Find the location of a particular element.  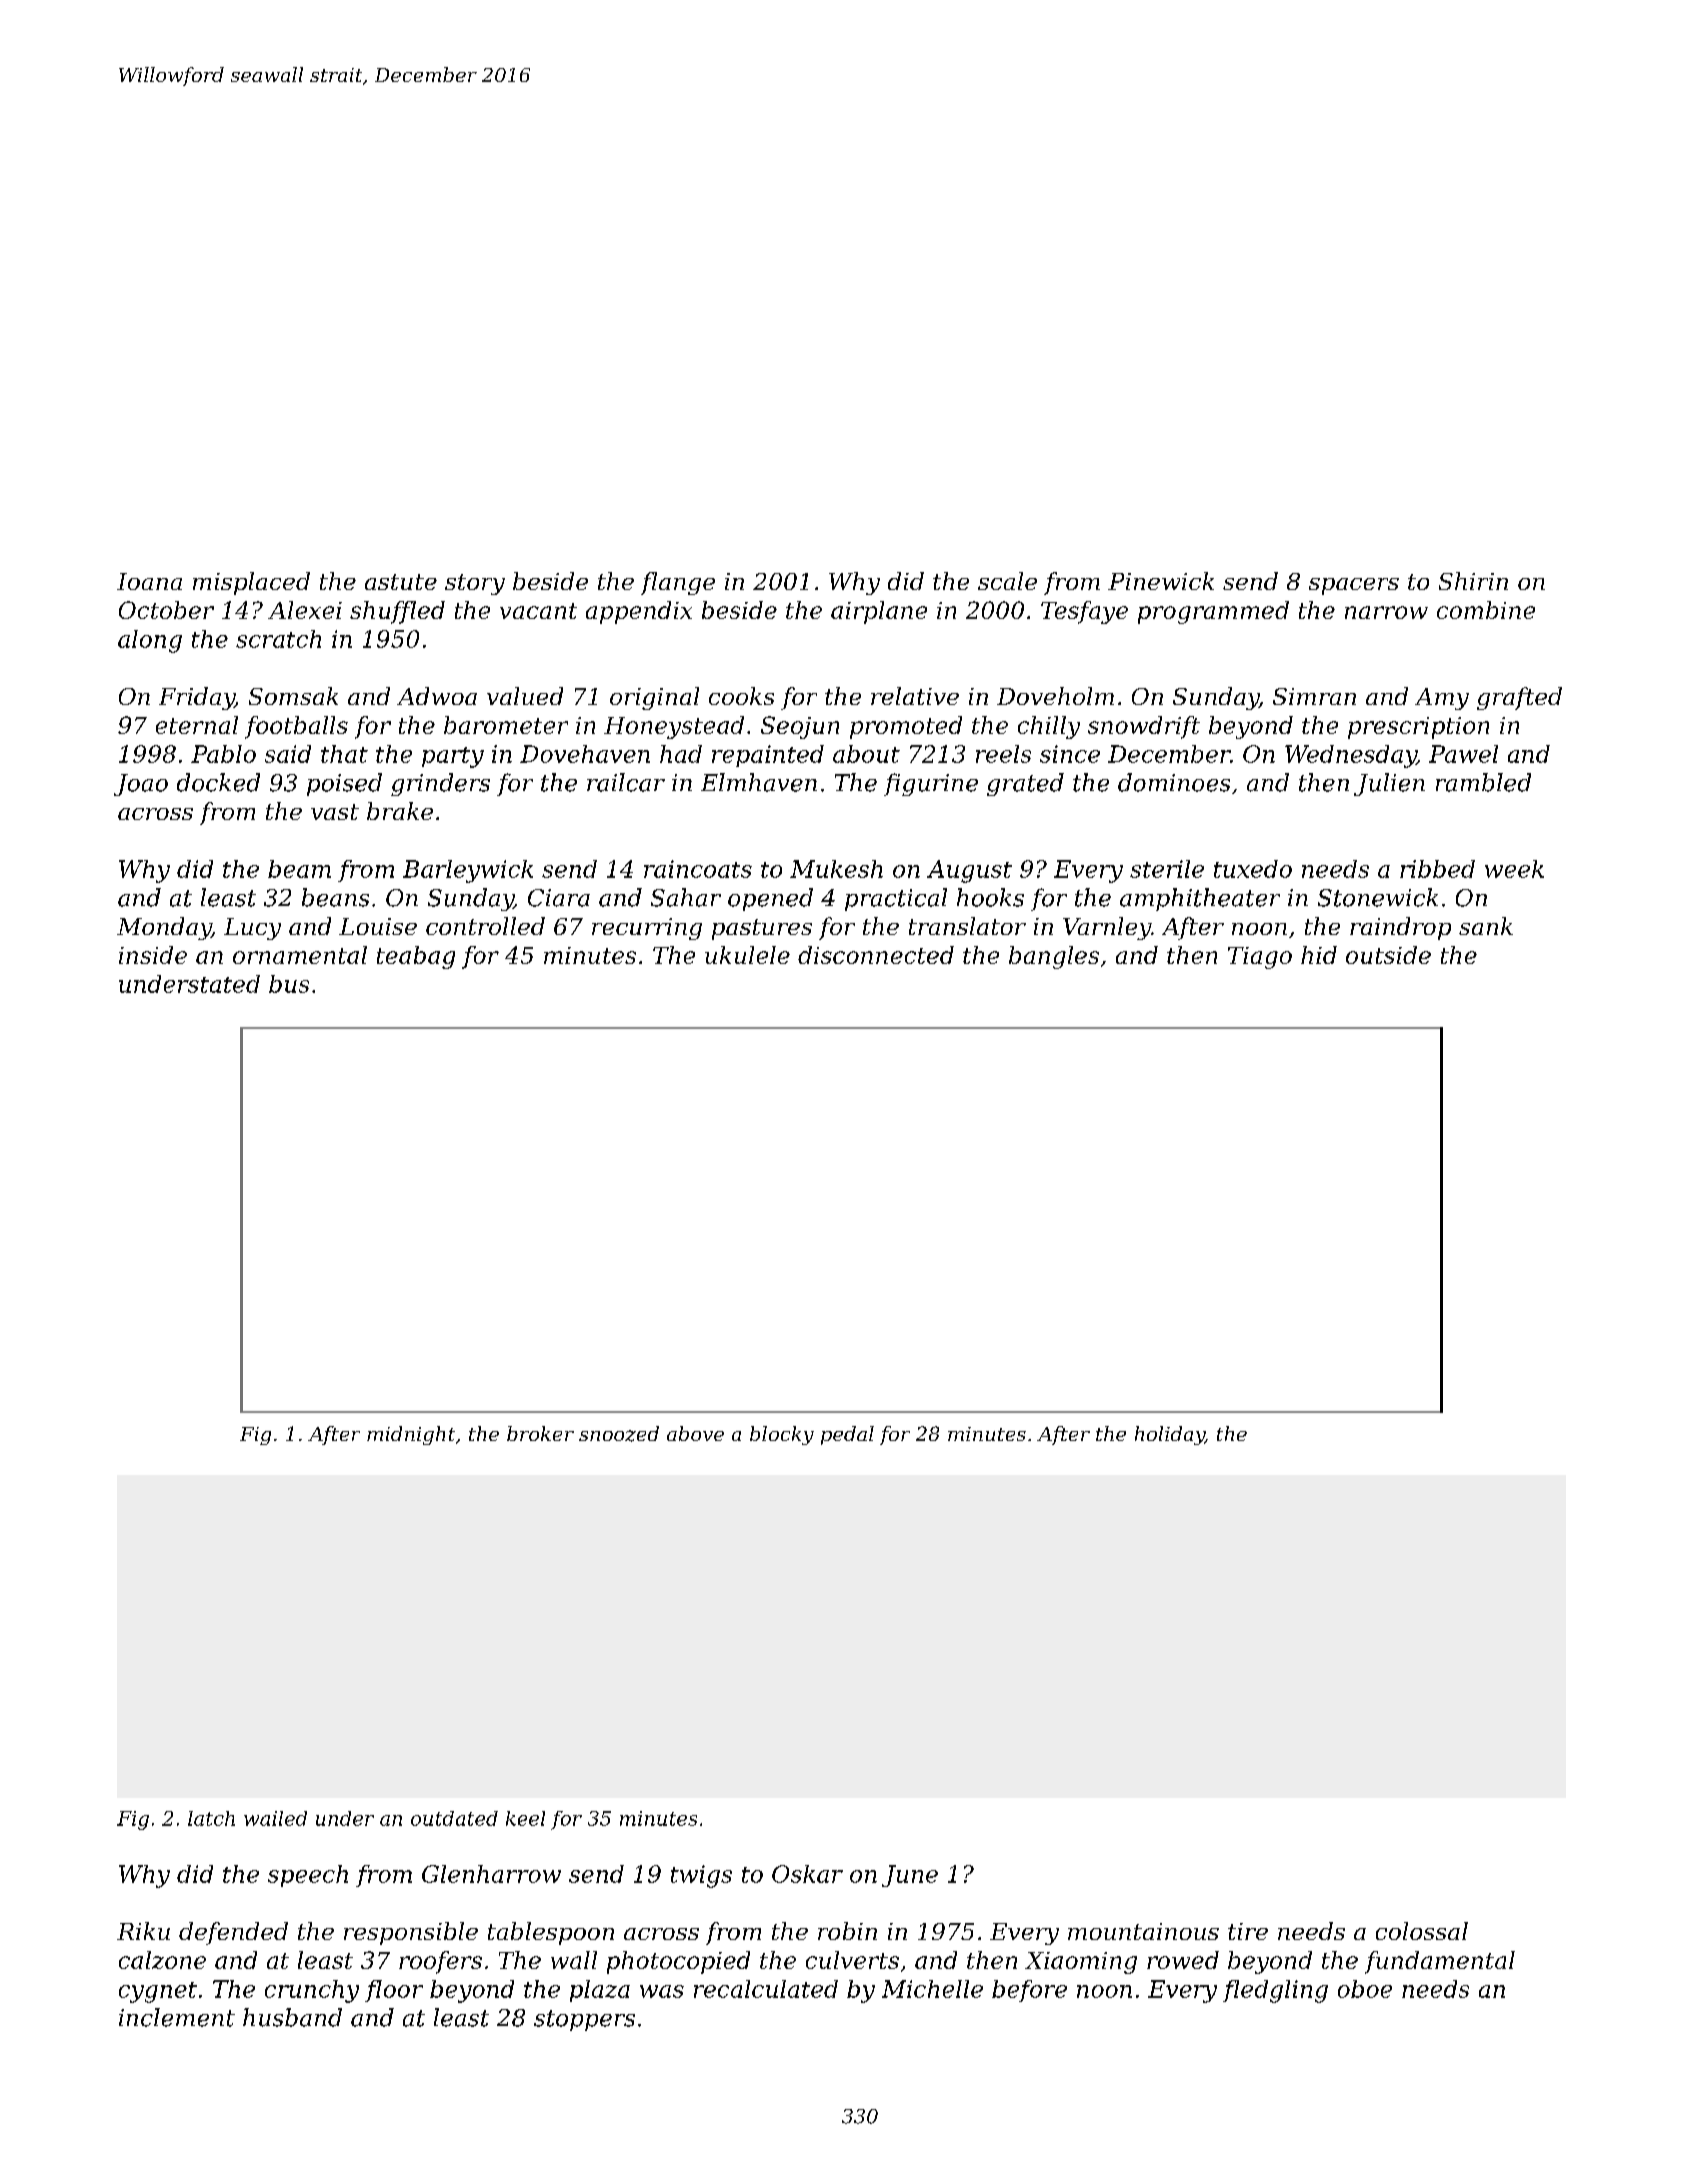

flange is located at coordinates (678, 583).
